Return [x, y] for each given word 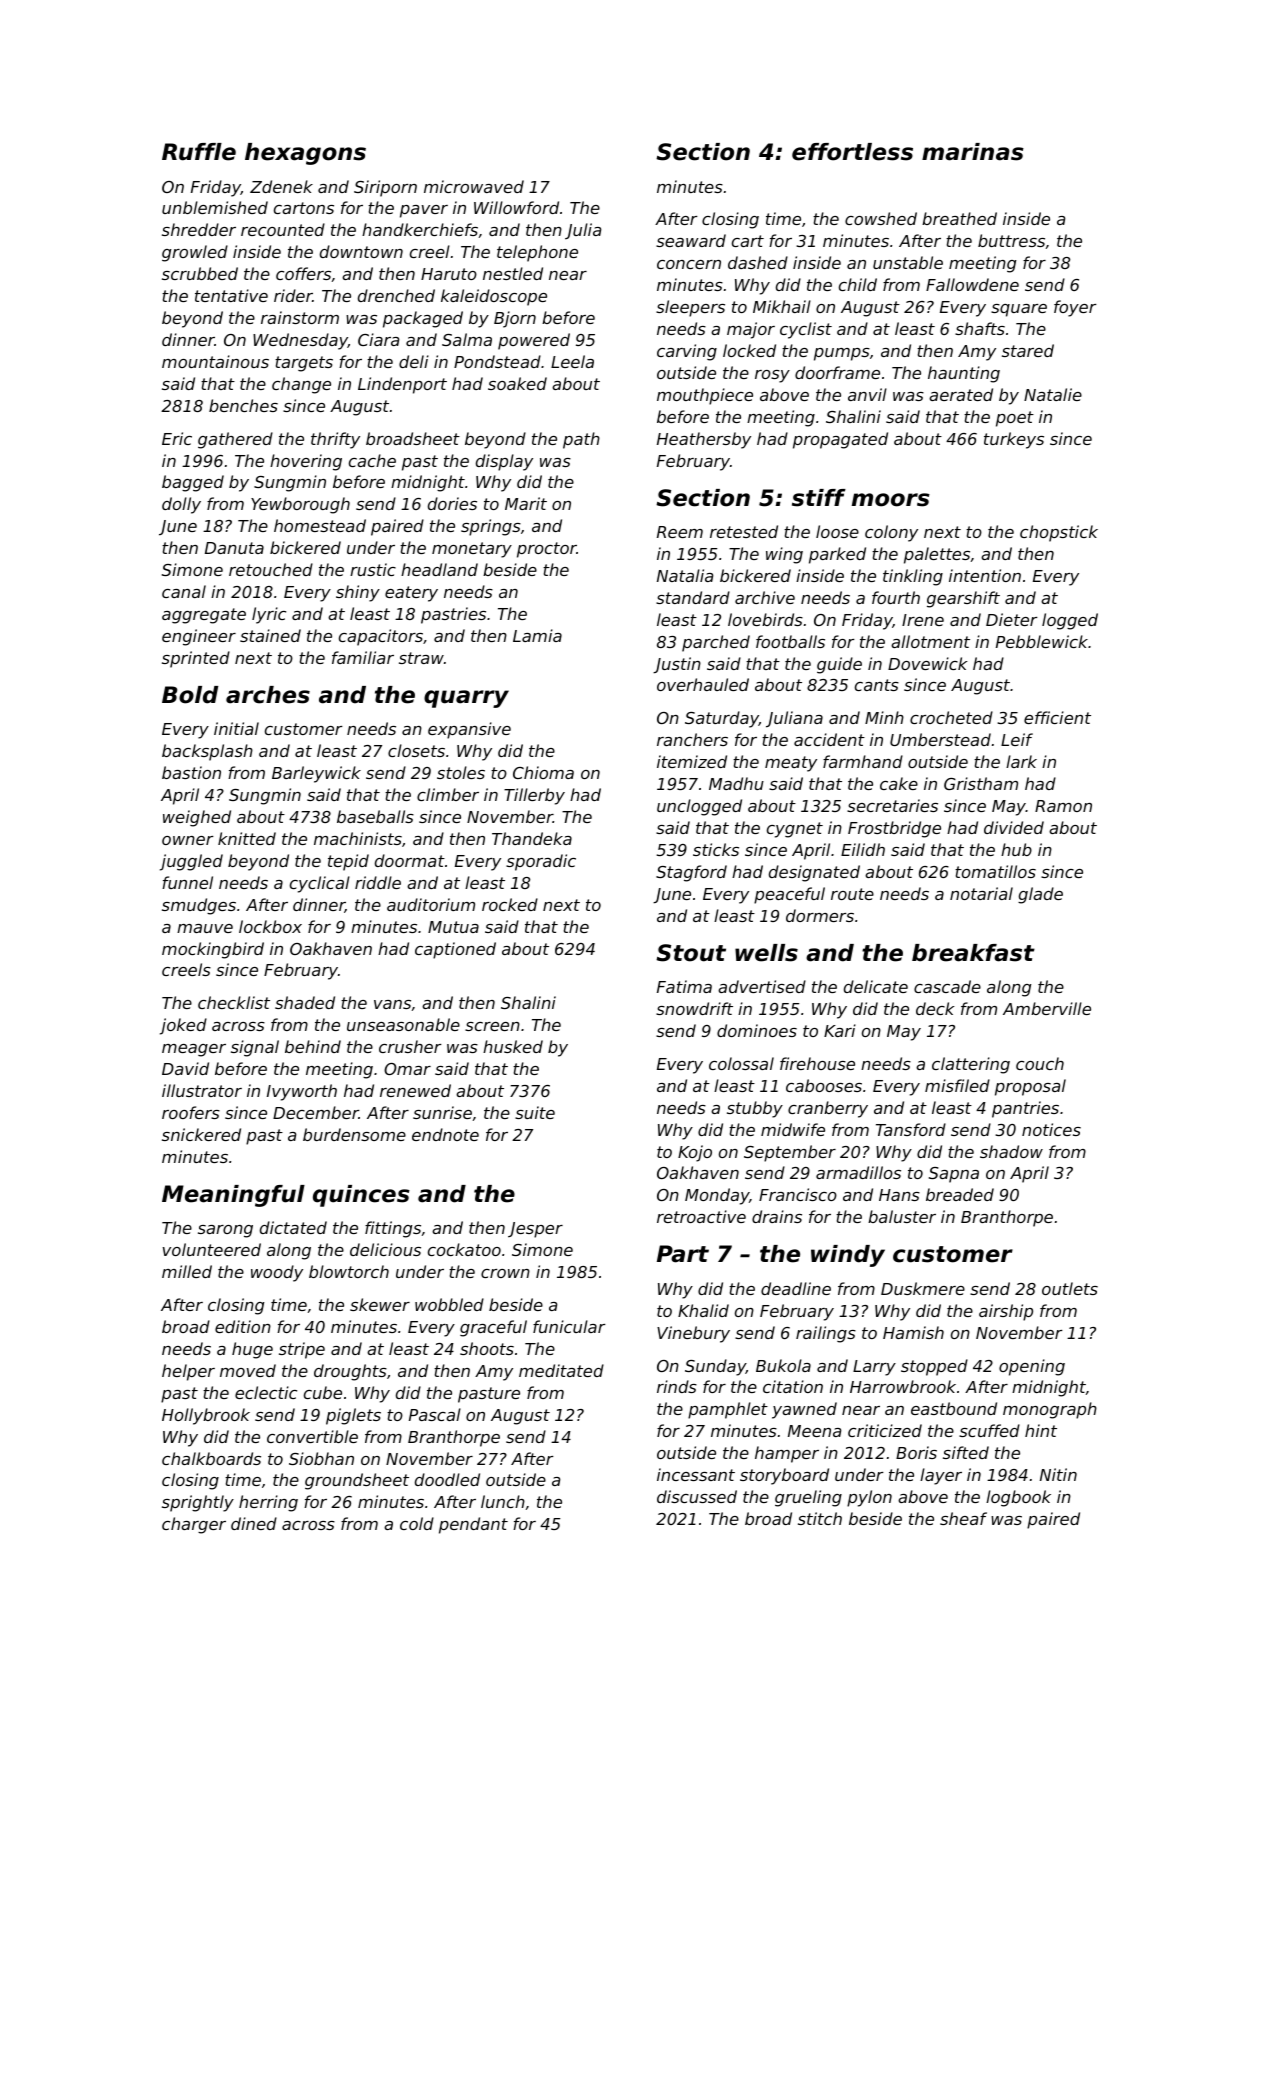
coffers [303, 273]
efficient [1057, 717]
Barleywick [316, 774]
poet [1015, 419]
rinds [677, 1386]
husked [513, 1046]
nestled [513, 273]
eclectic [266, 1392]
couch [1040, 1063]
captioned [455, 950]
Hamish [913, 1332]
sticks [716, 849]
